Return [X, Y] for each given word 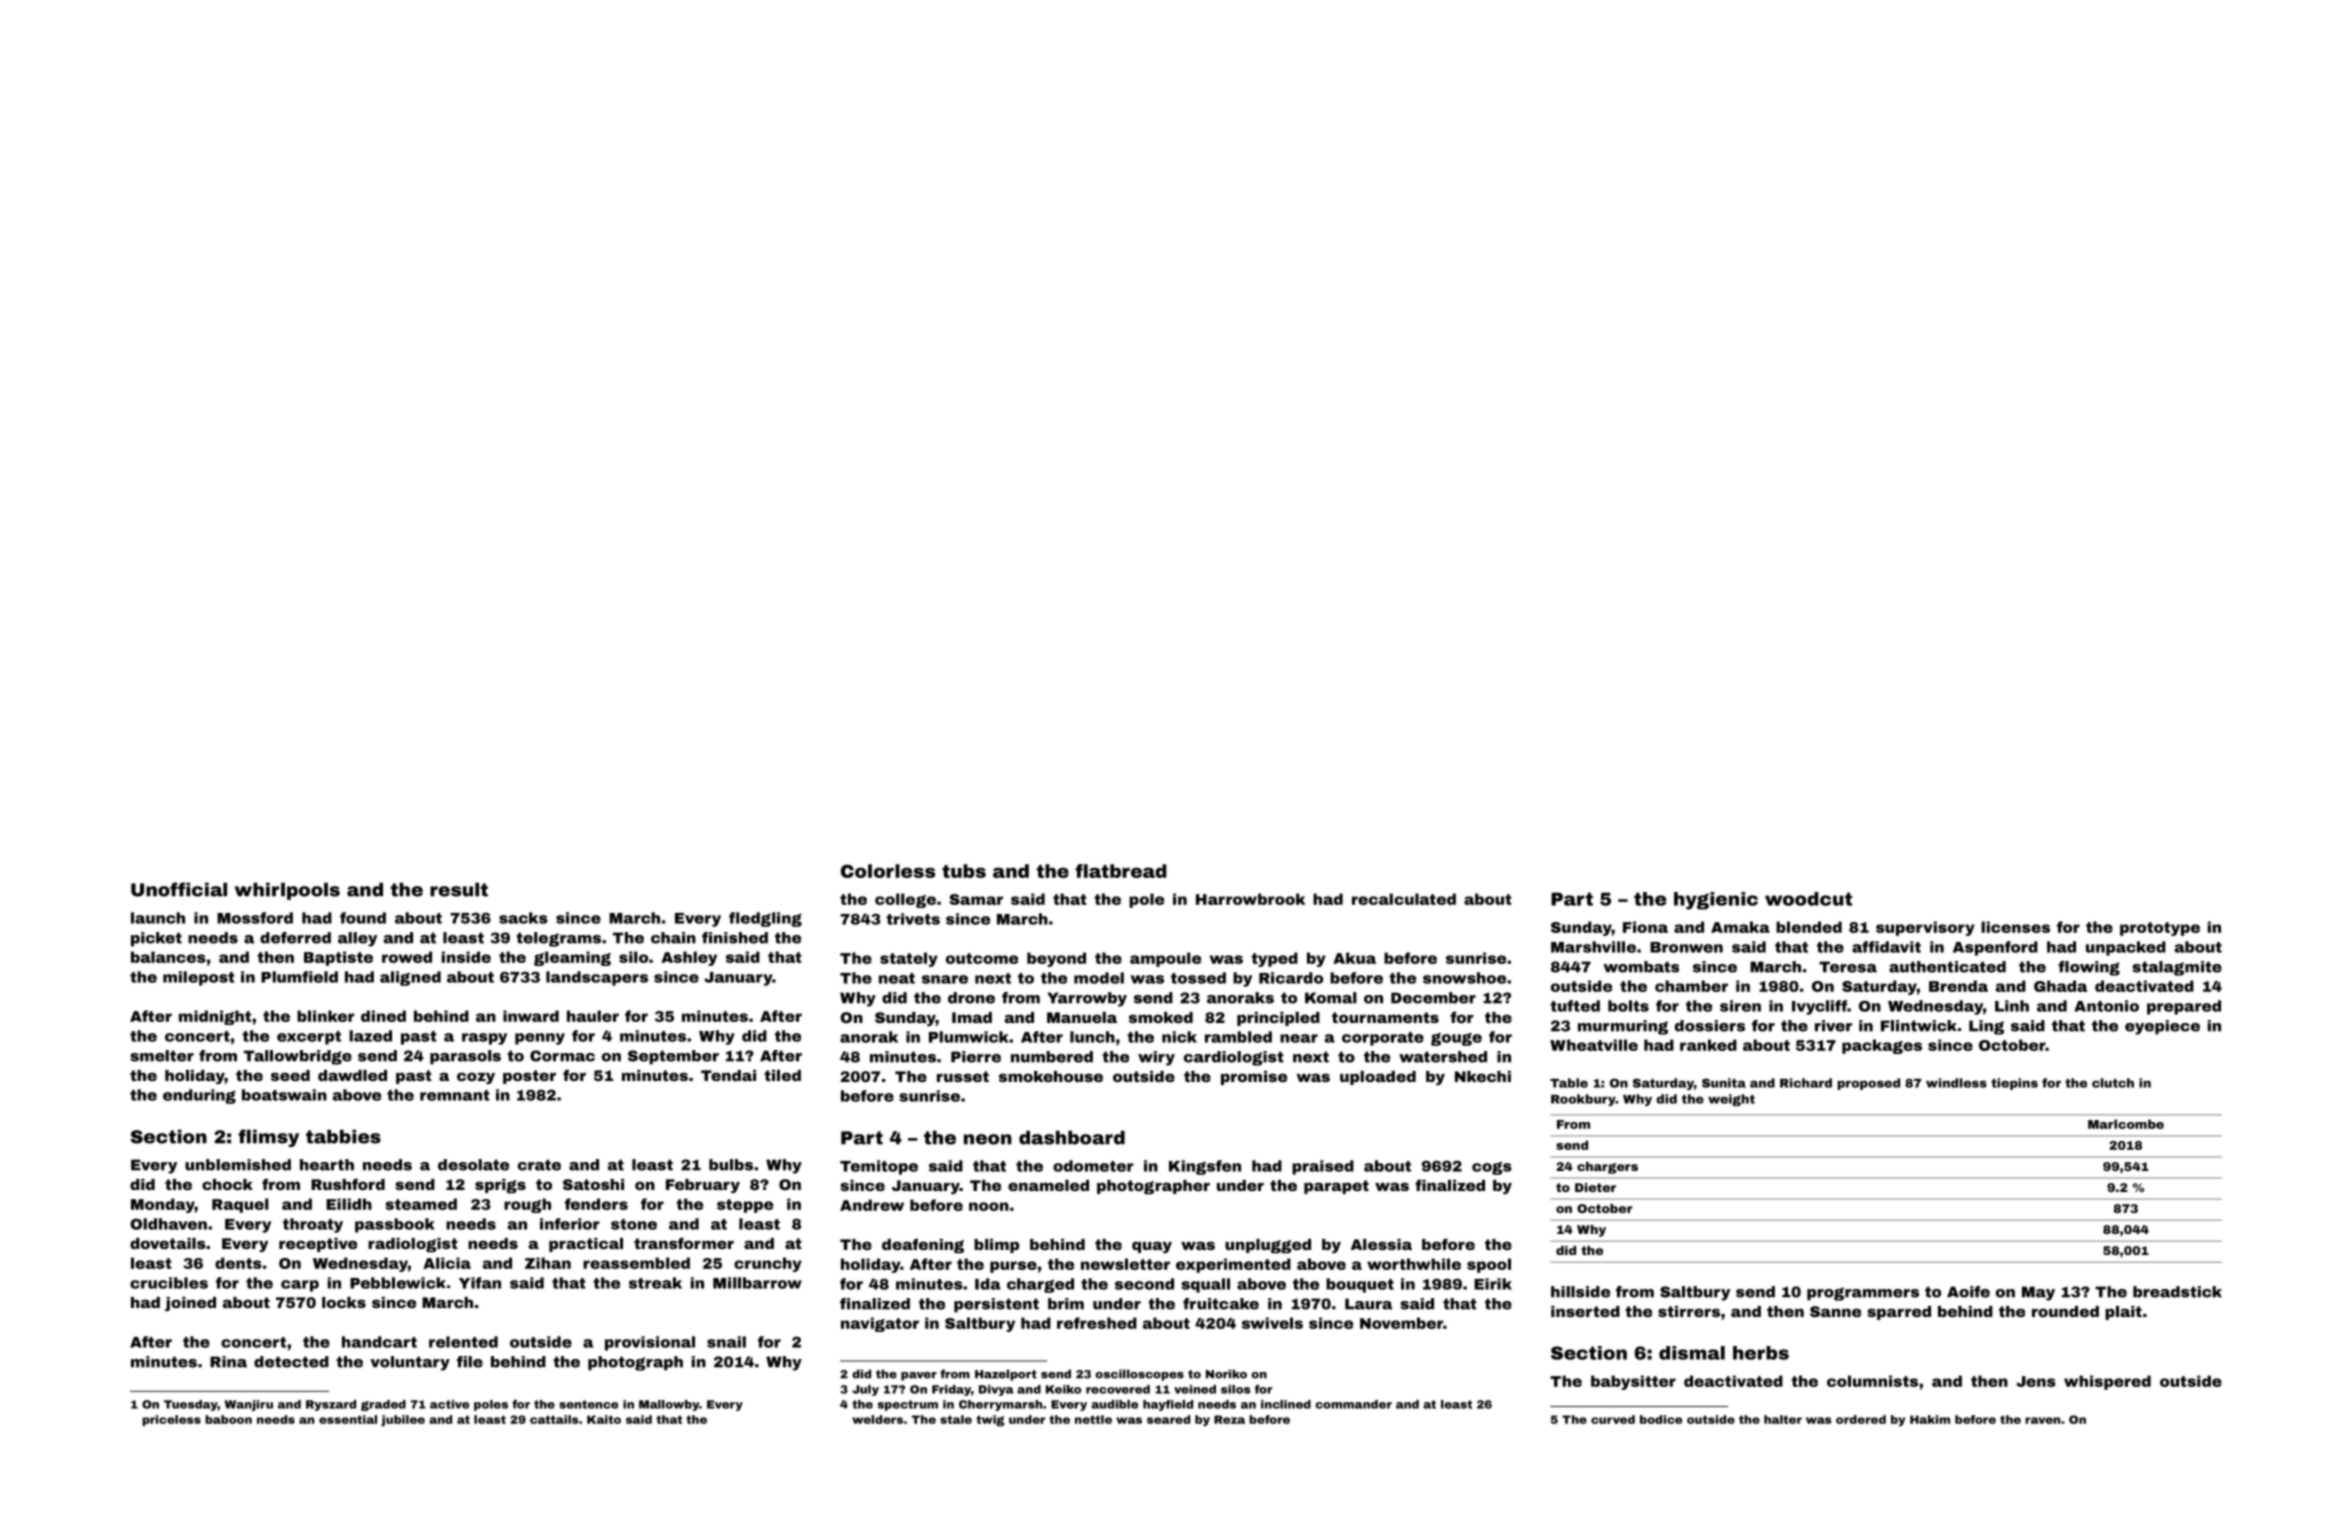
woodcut [1808, 899]
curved [1613, 1419]
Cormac [562, 1056]
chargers [1607, 1168]
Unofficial [179, 889]
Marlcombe [2126, 1124]
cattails [554, 1419]
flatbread [1121, 871]
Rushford [348, 1184]
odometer [1093, 1166]
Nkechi [1483, 1076]
